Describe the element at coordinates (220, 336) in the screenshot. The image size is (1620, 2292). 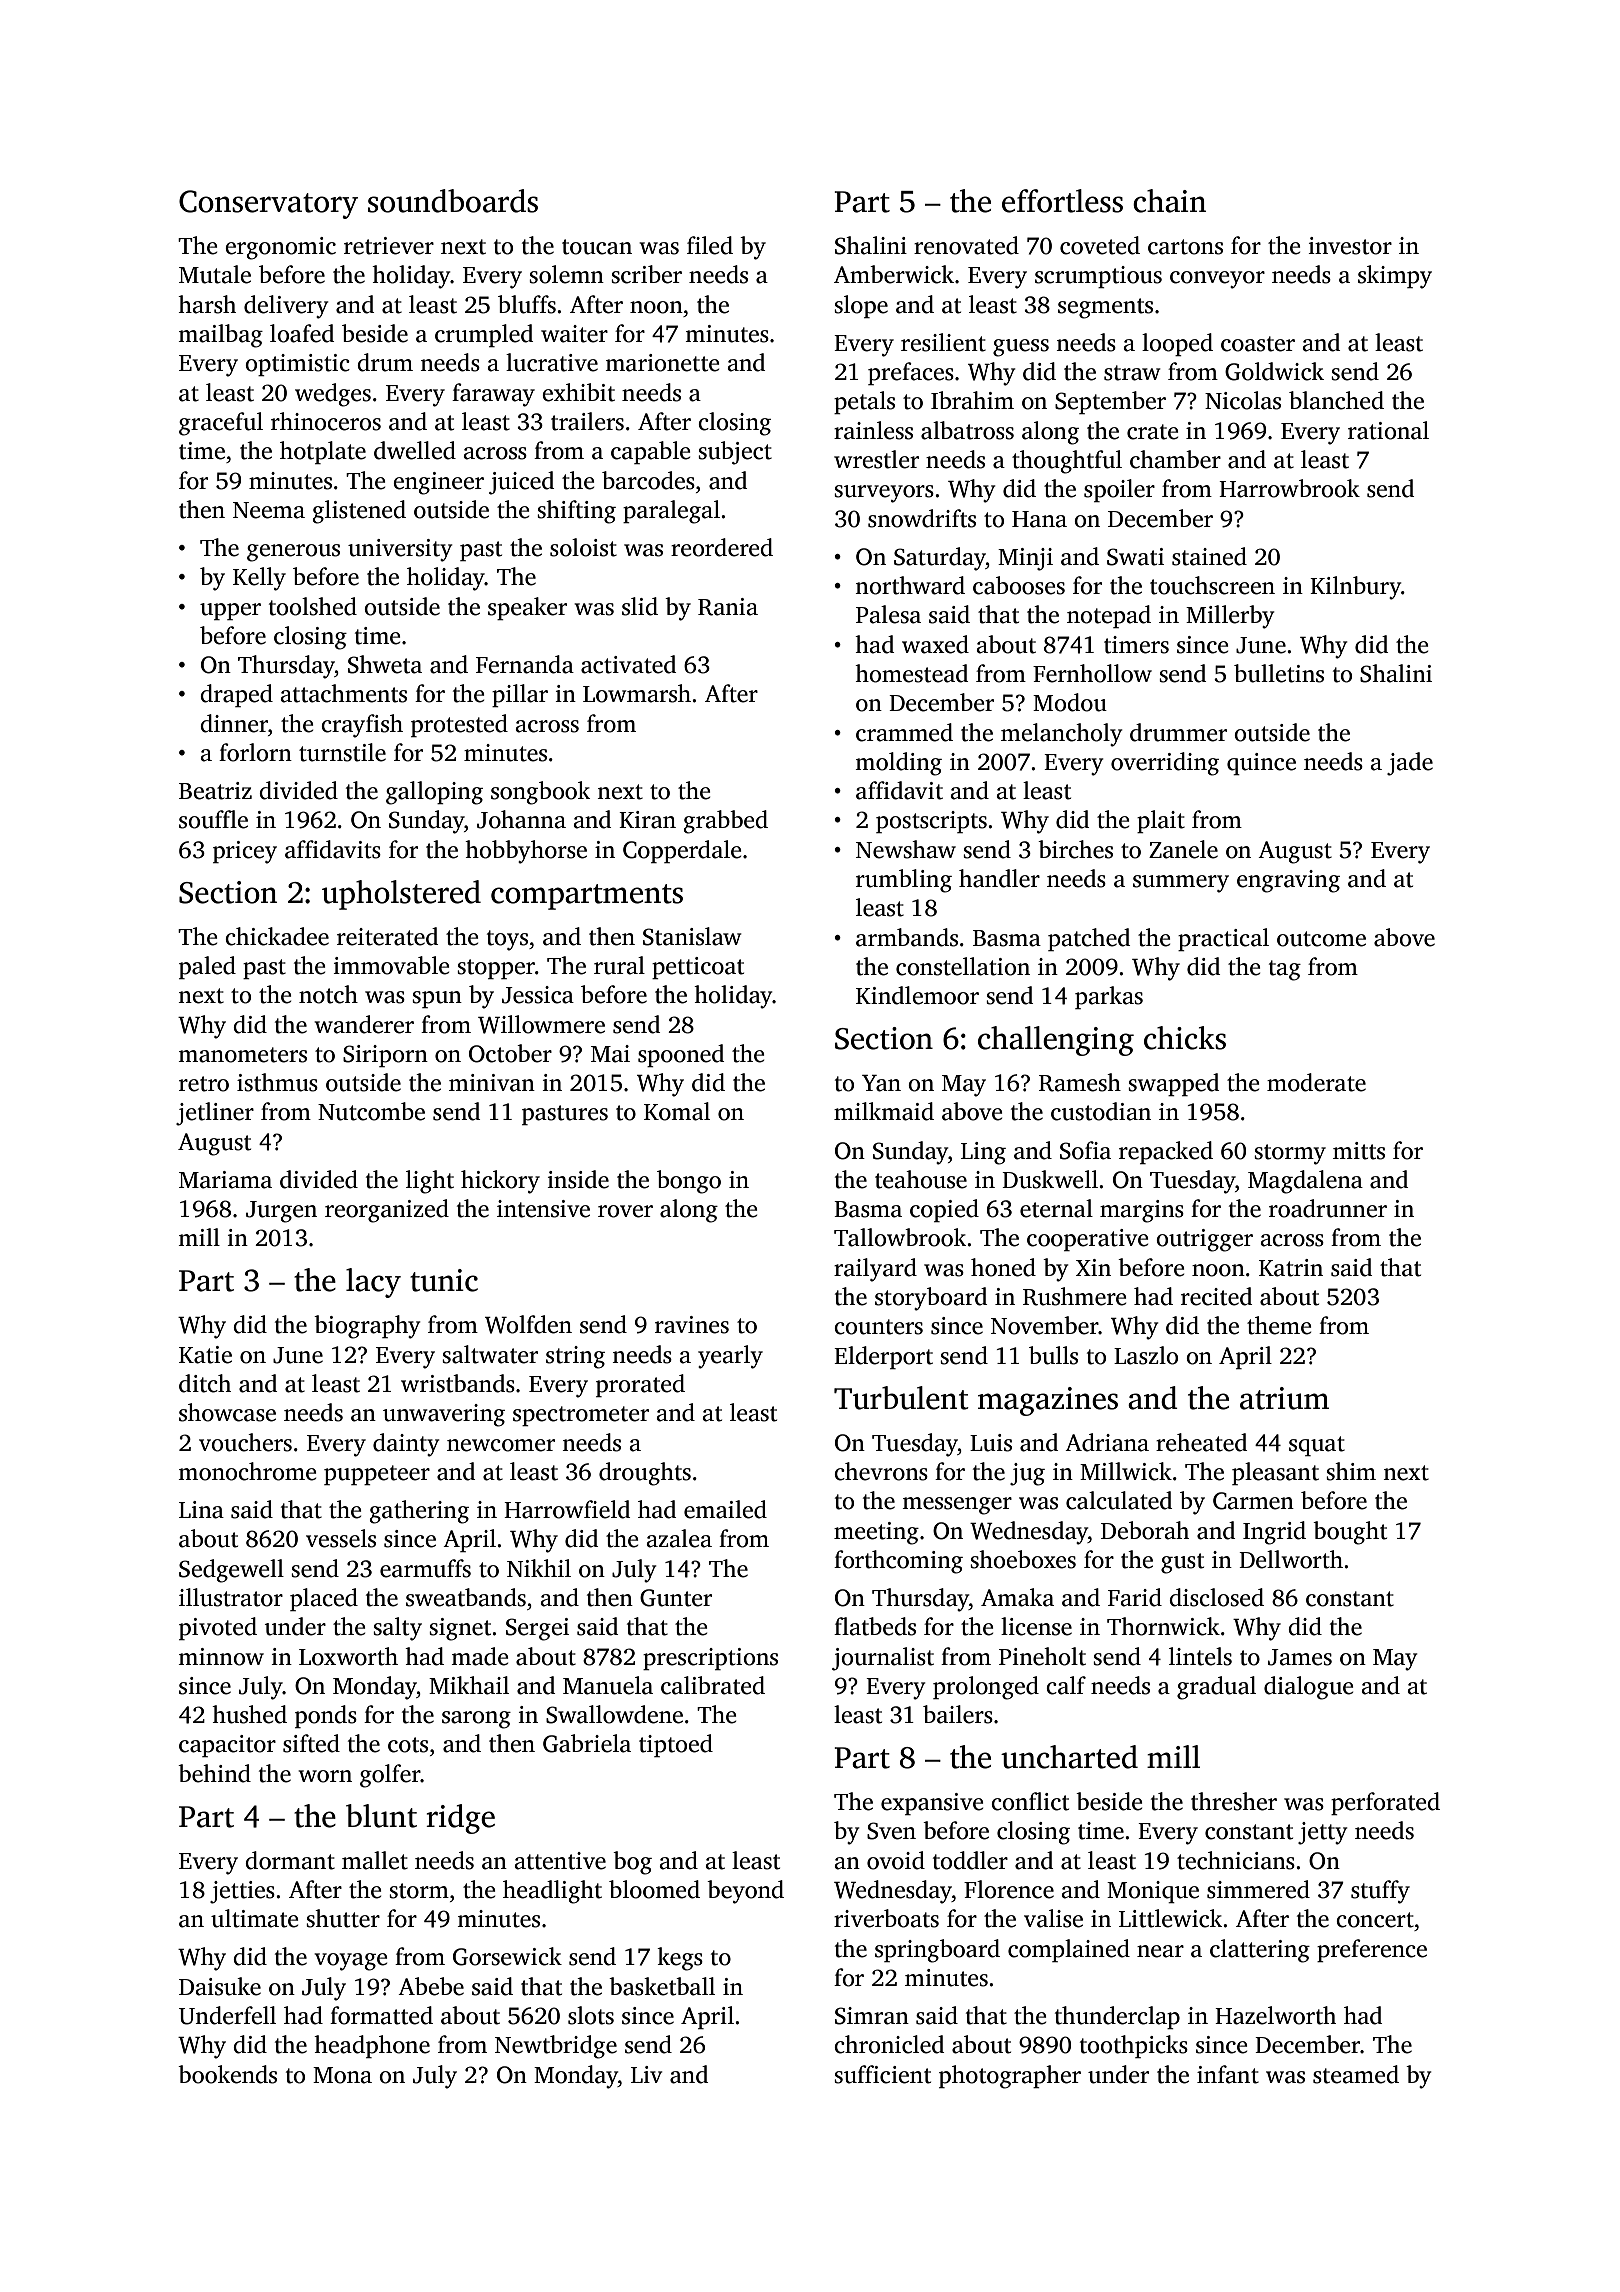
I see `mailbag` at that location.
